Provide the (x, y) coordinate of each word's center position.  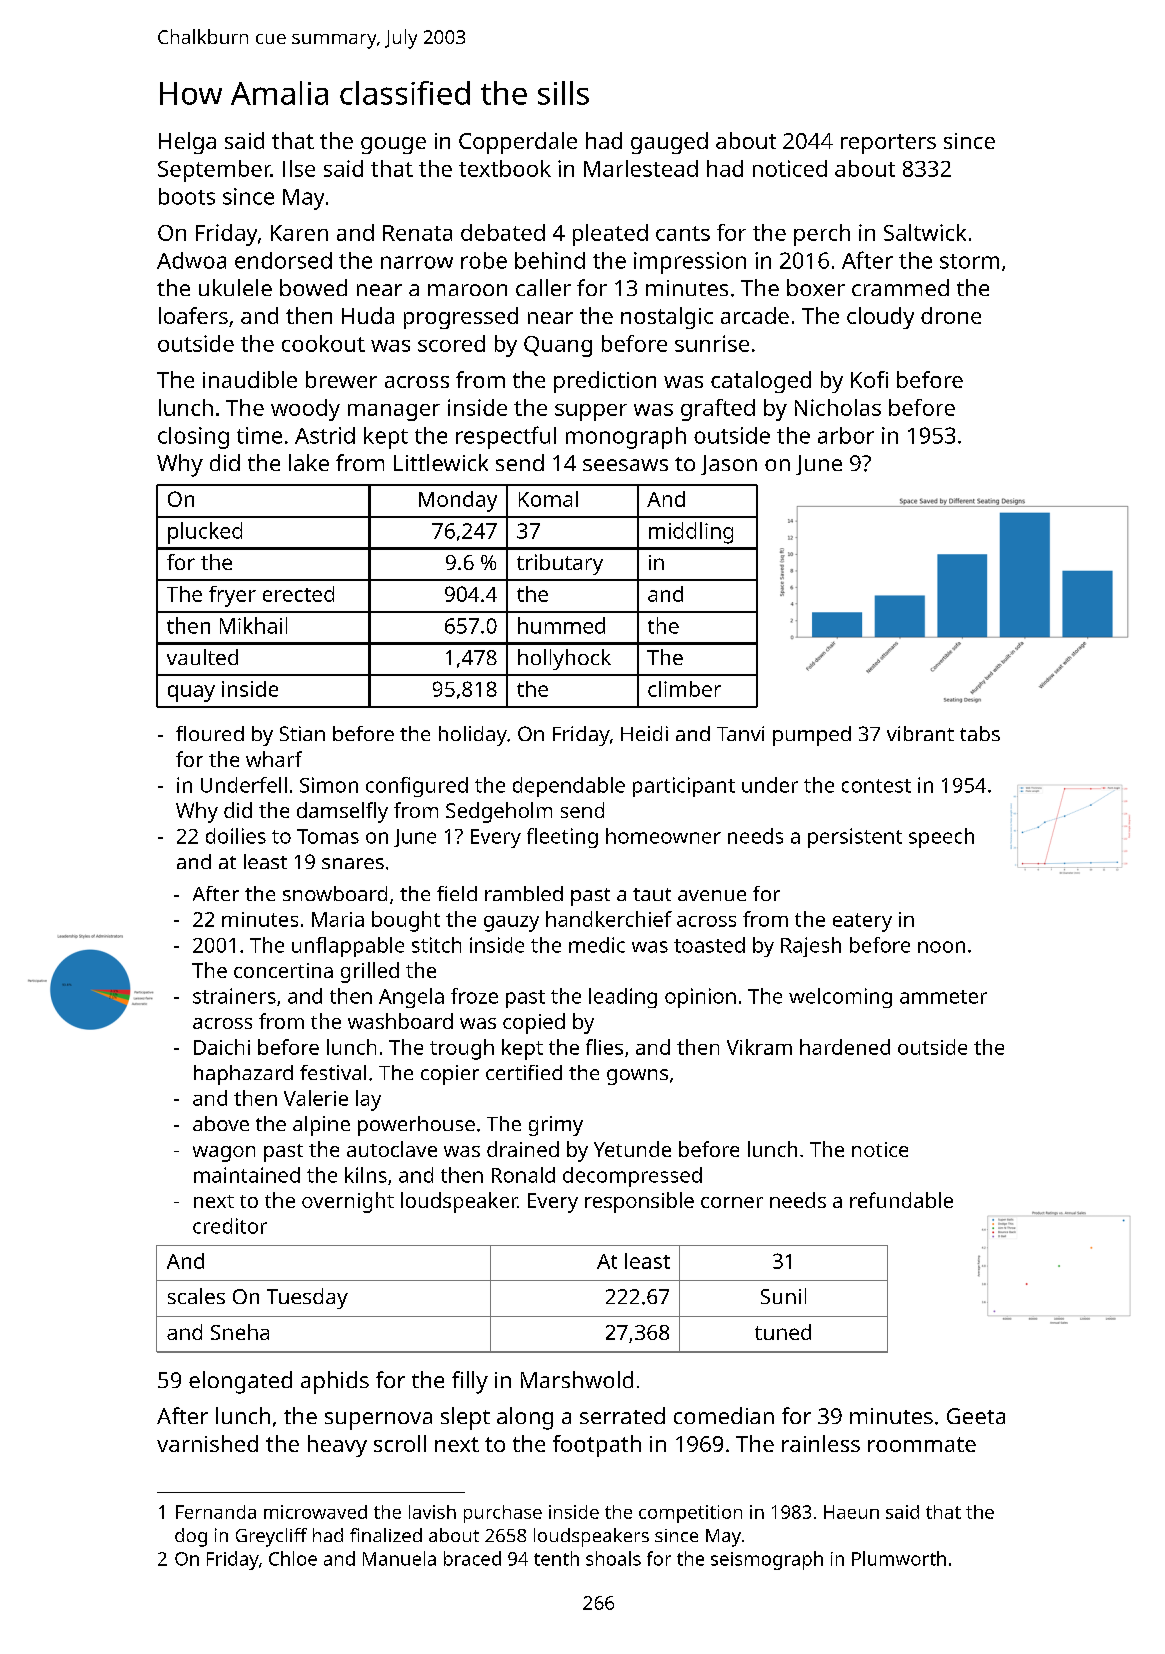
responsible (639, 1202)
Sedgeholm (499, 812)
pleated (610, 235)
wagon (224, 1154)
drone (951, 315)
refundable (901, 1200)
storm (969, 261)
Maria (338, 919)
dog (191, 1537)
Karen (299, 233)
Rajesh (811, 947)
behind (550, 260)
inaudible (250, 379)
